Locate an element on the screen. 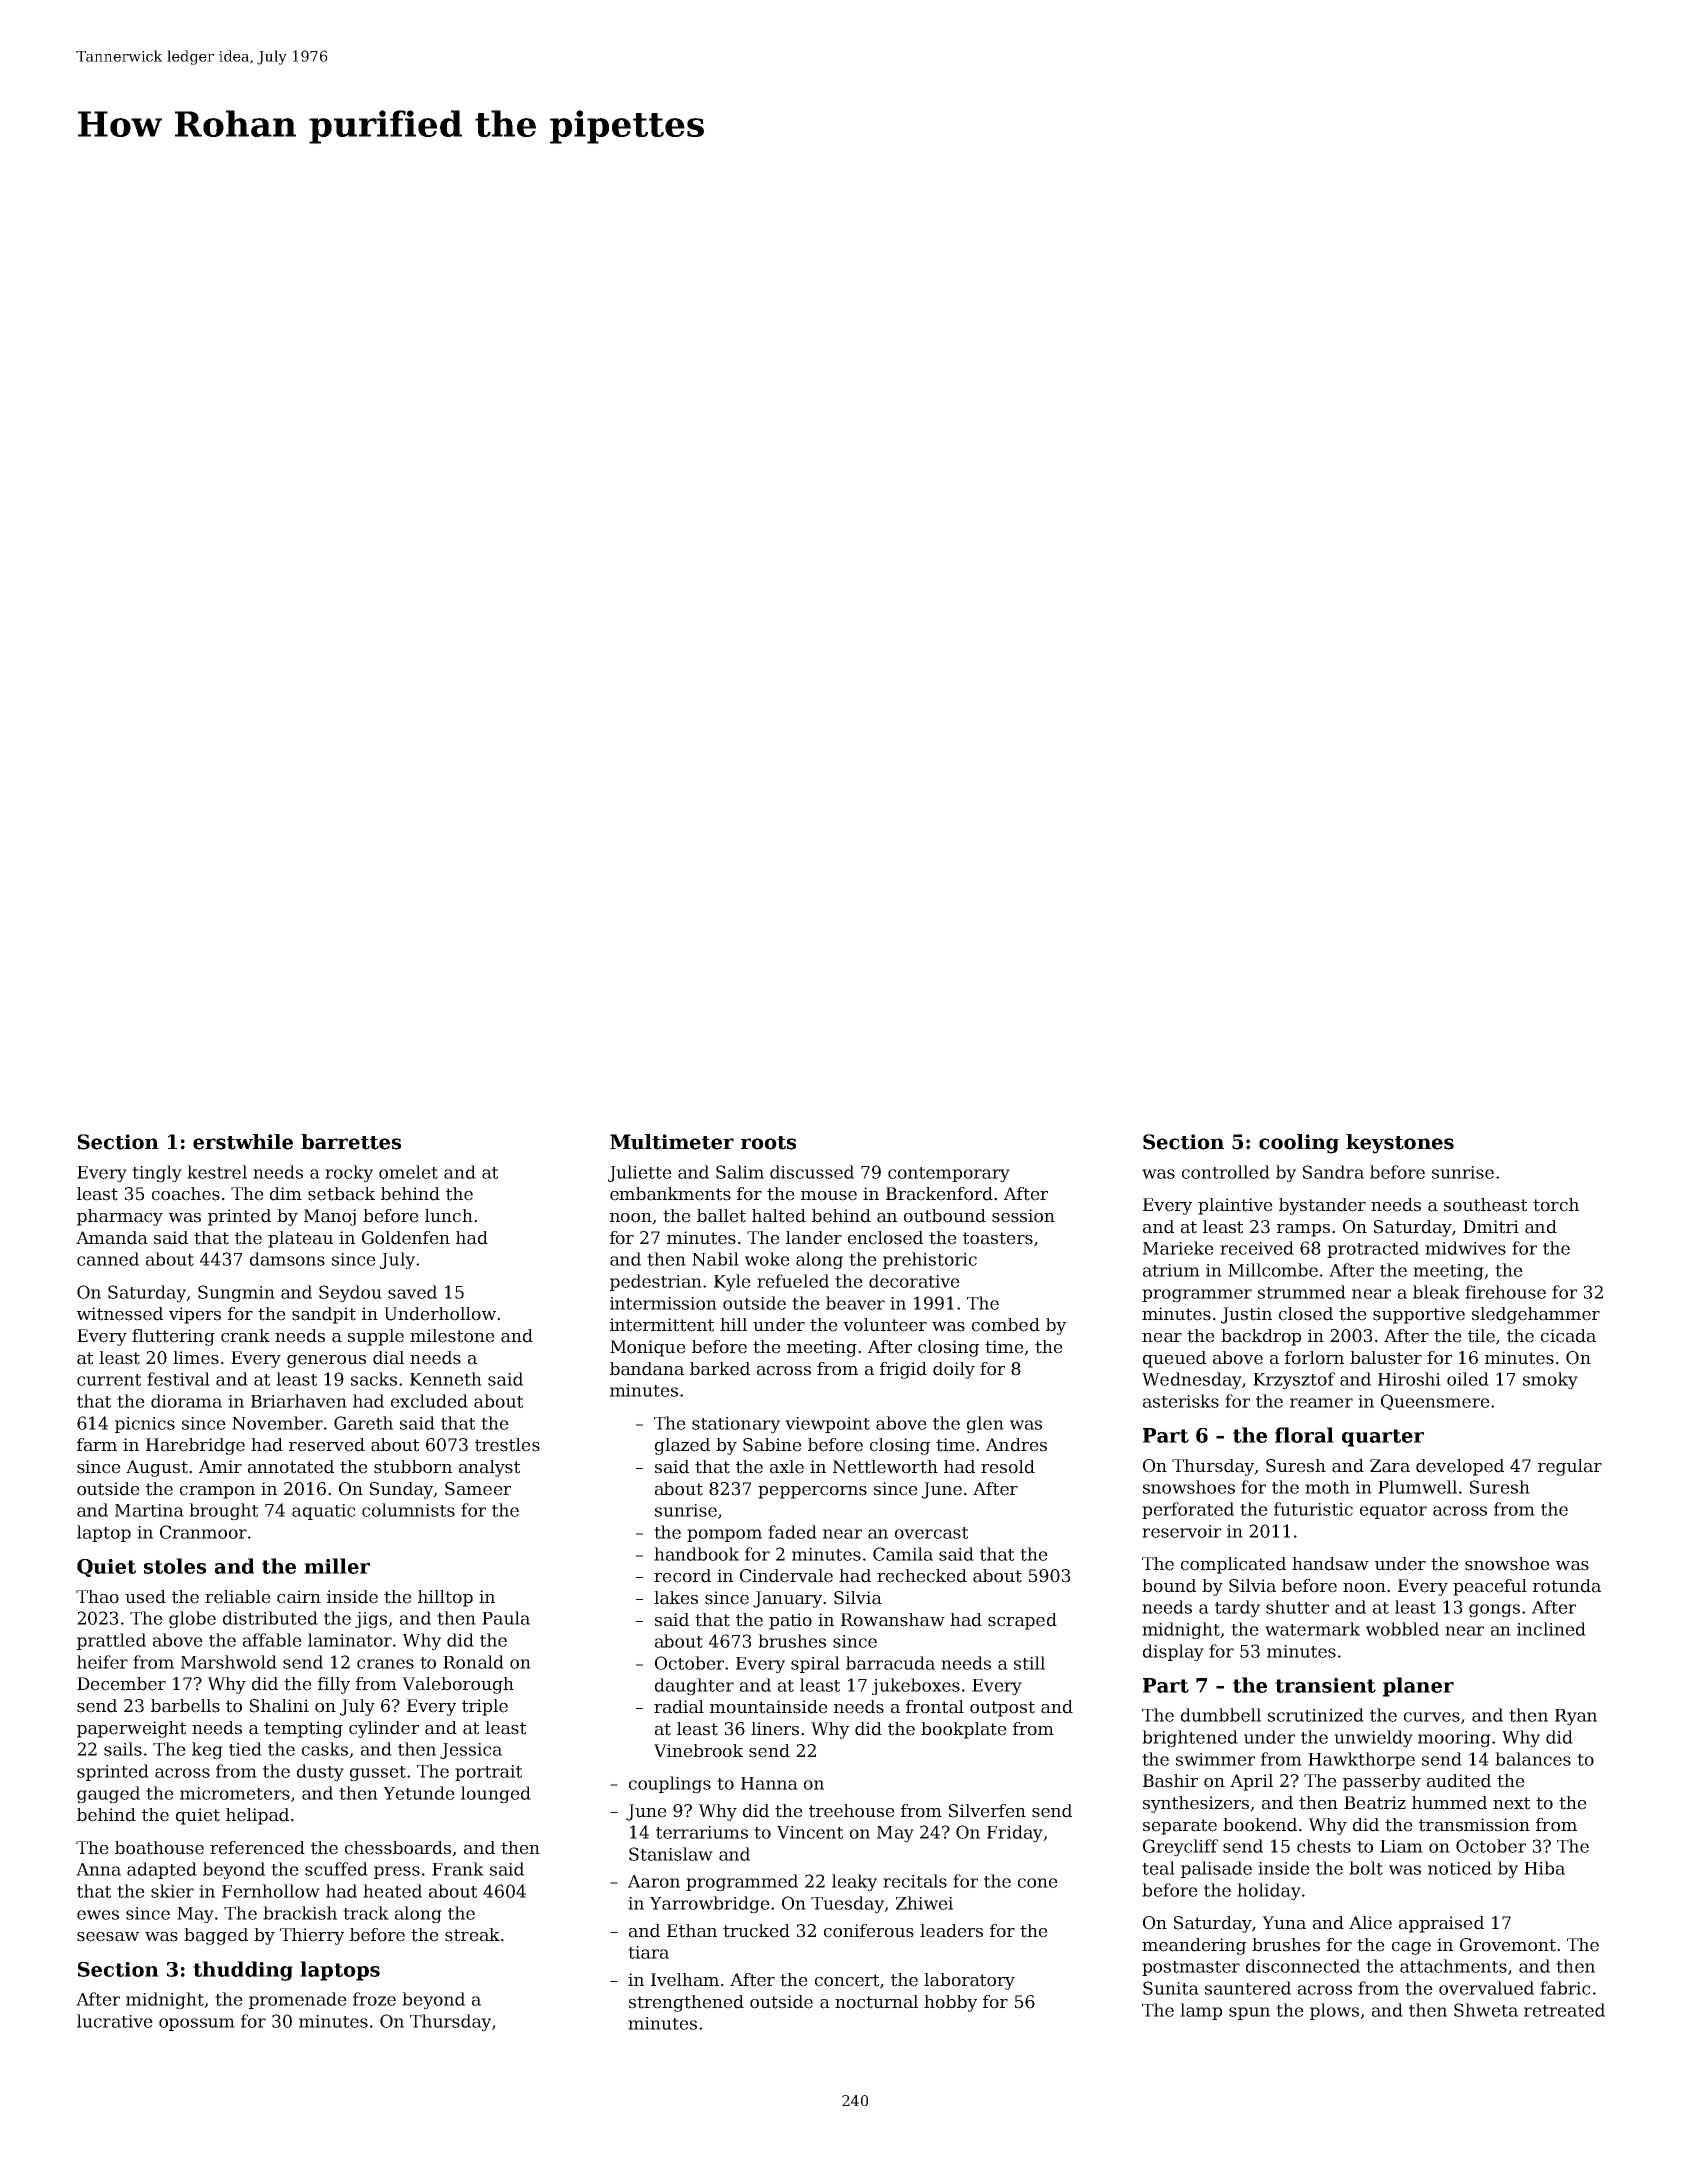 This screenshot has height=2178, width=1683. patio is located at coordinates (790, 1621).
